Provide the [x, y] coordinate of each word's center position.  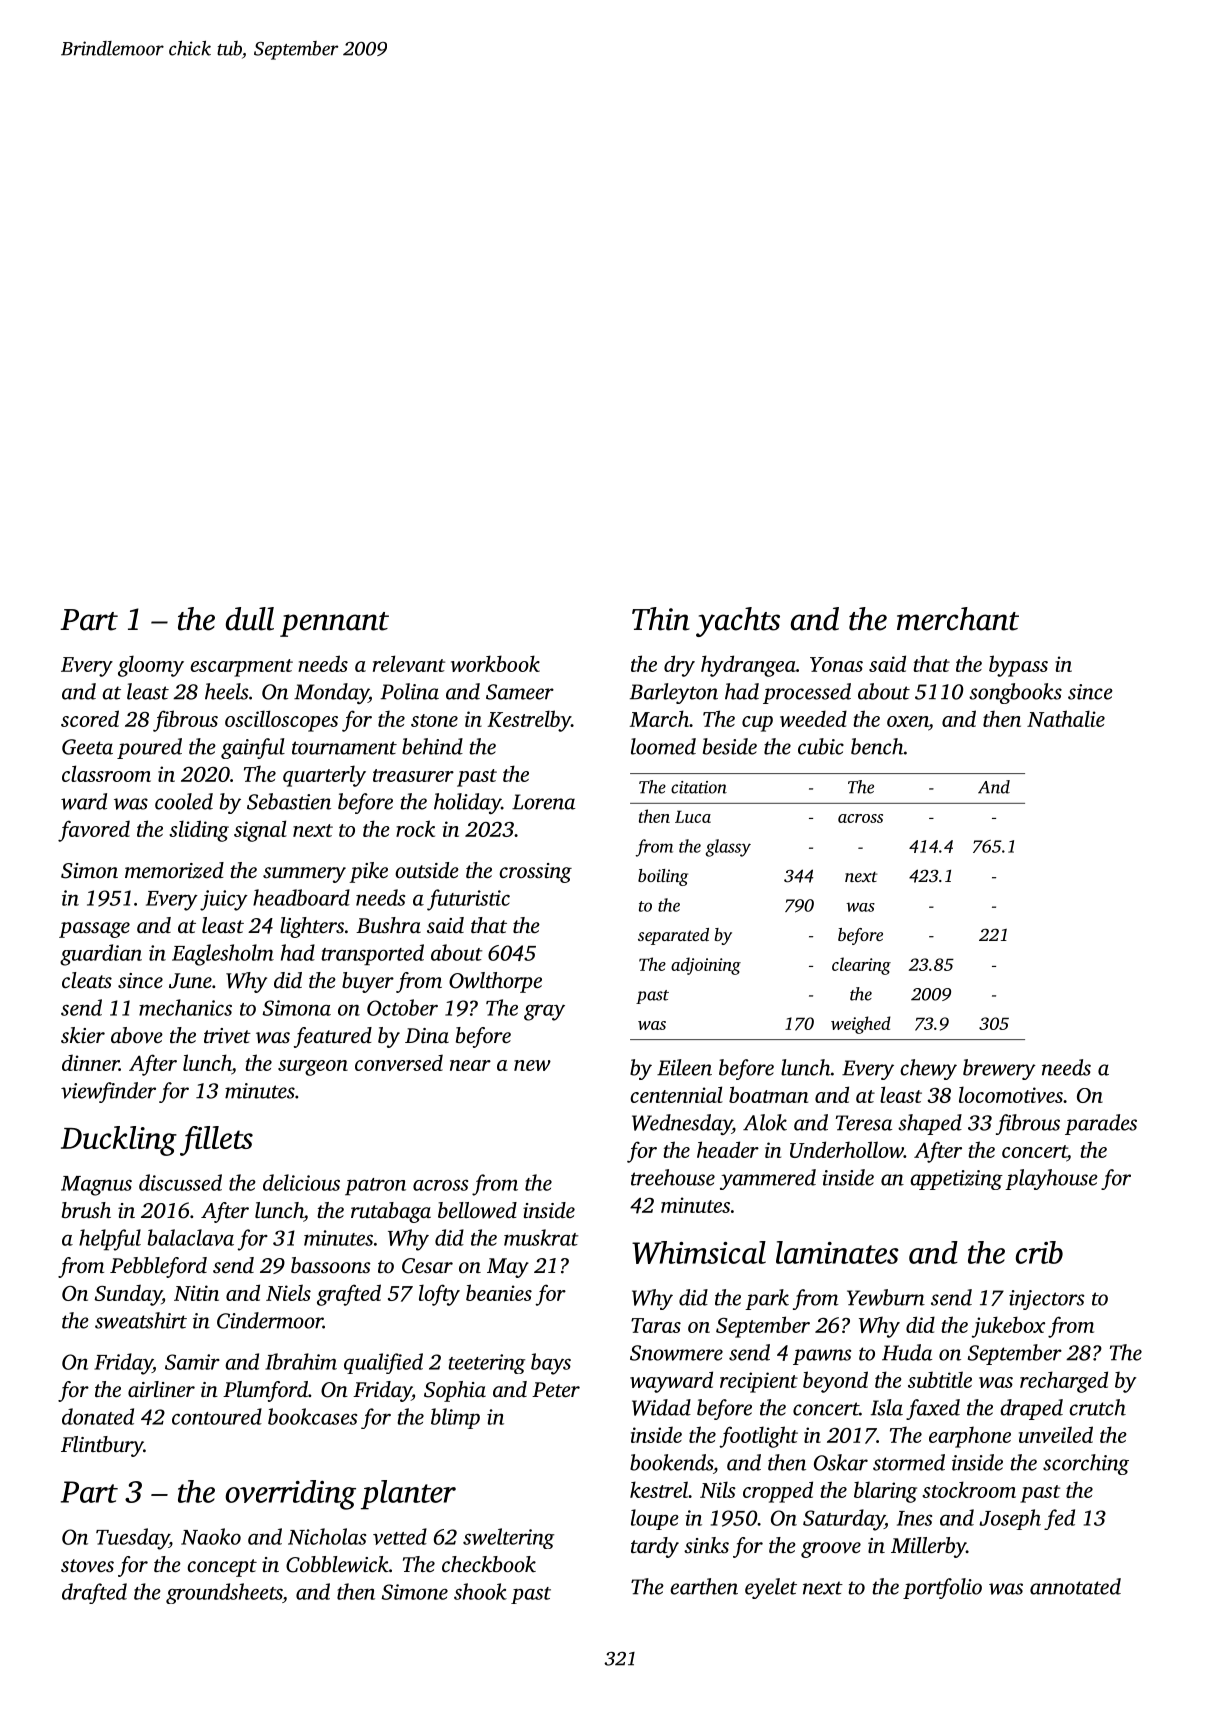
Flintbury [102, 1446]
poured [149, 748]
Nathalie [1066, 718]
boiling [663, 877]
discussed [180, 1182]
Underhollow [847, 1149]
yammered [768, 1179]
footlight [758, 1437]
